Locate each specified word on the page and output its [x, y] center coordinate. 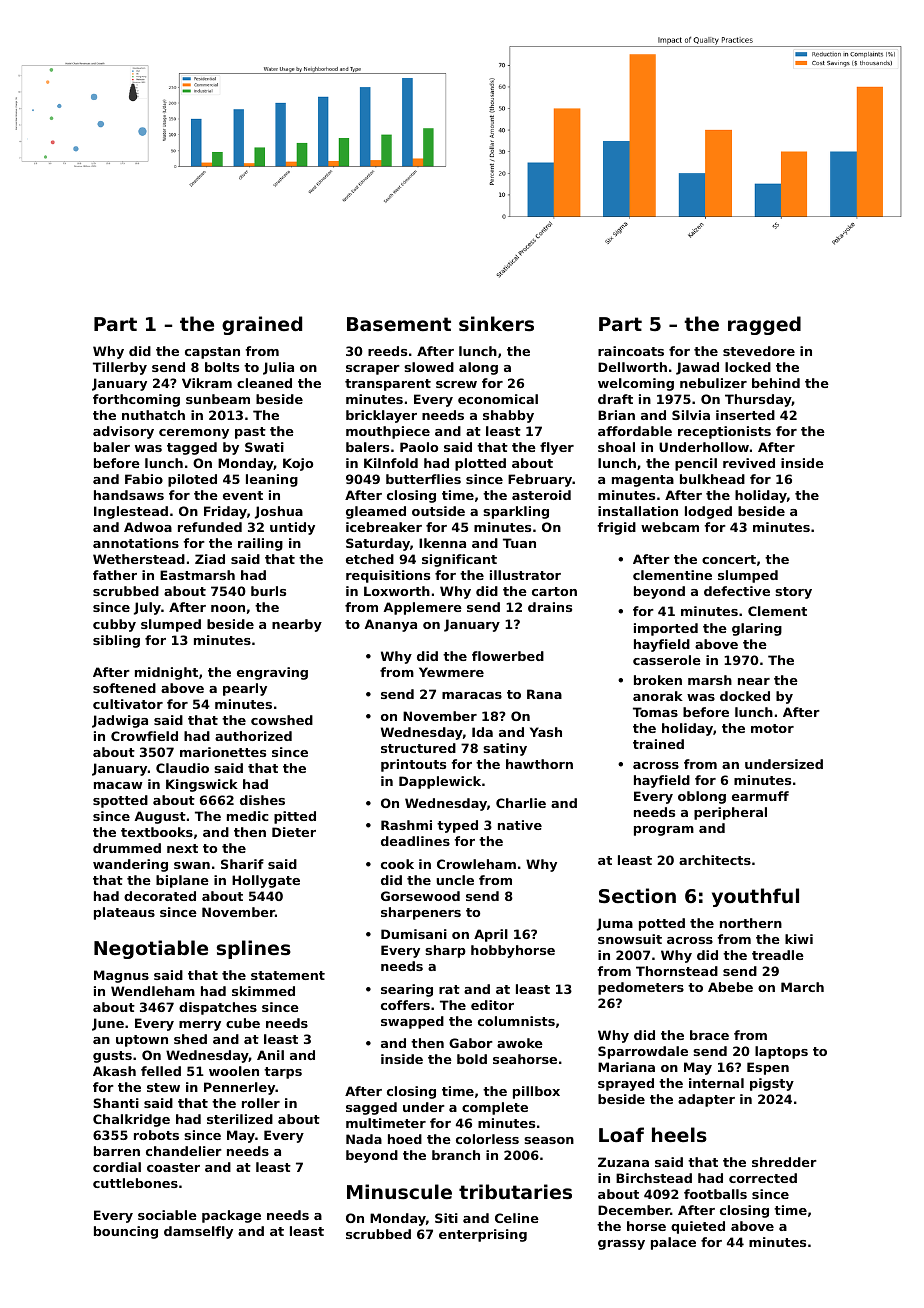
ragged [764, 325]
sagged [371, 1108]
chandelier [184, 1151]
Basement [399, 324]
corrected [763, 1178]
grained [262, 325]
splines [254, 949]
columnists [516, 1021]
